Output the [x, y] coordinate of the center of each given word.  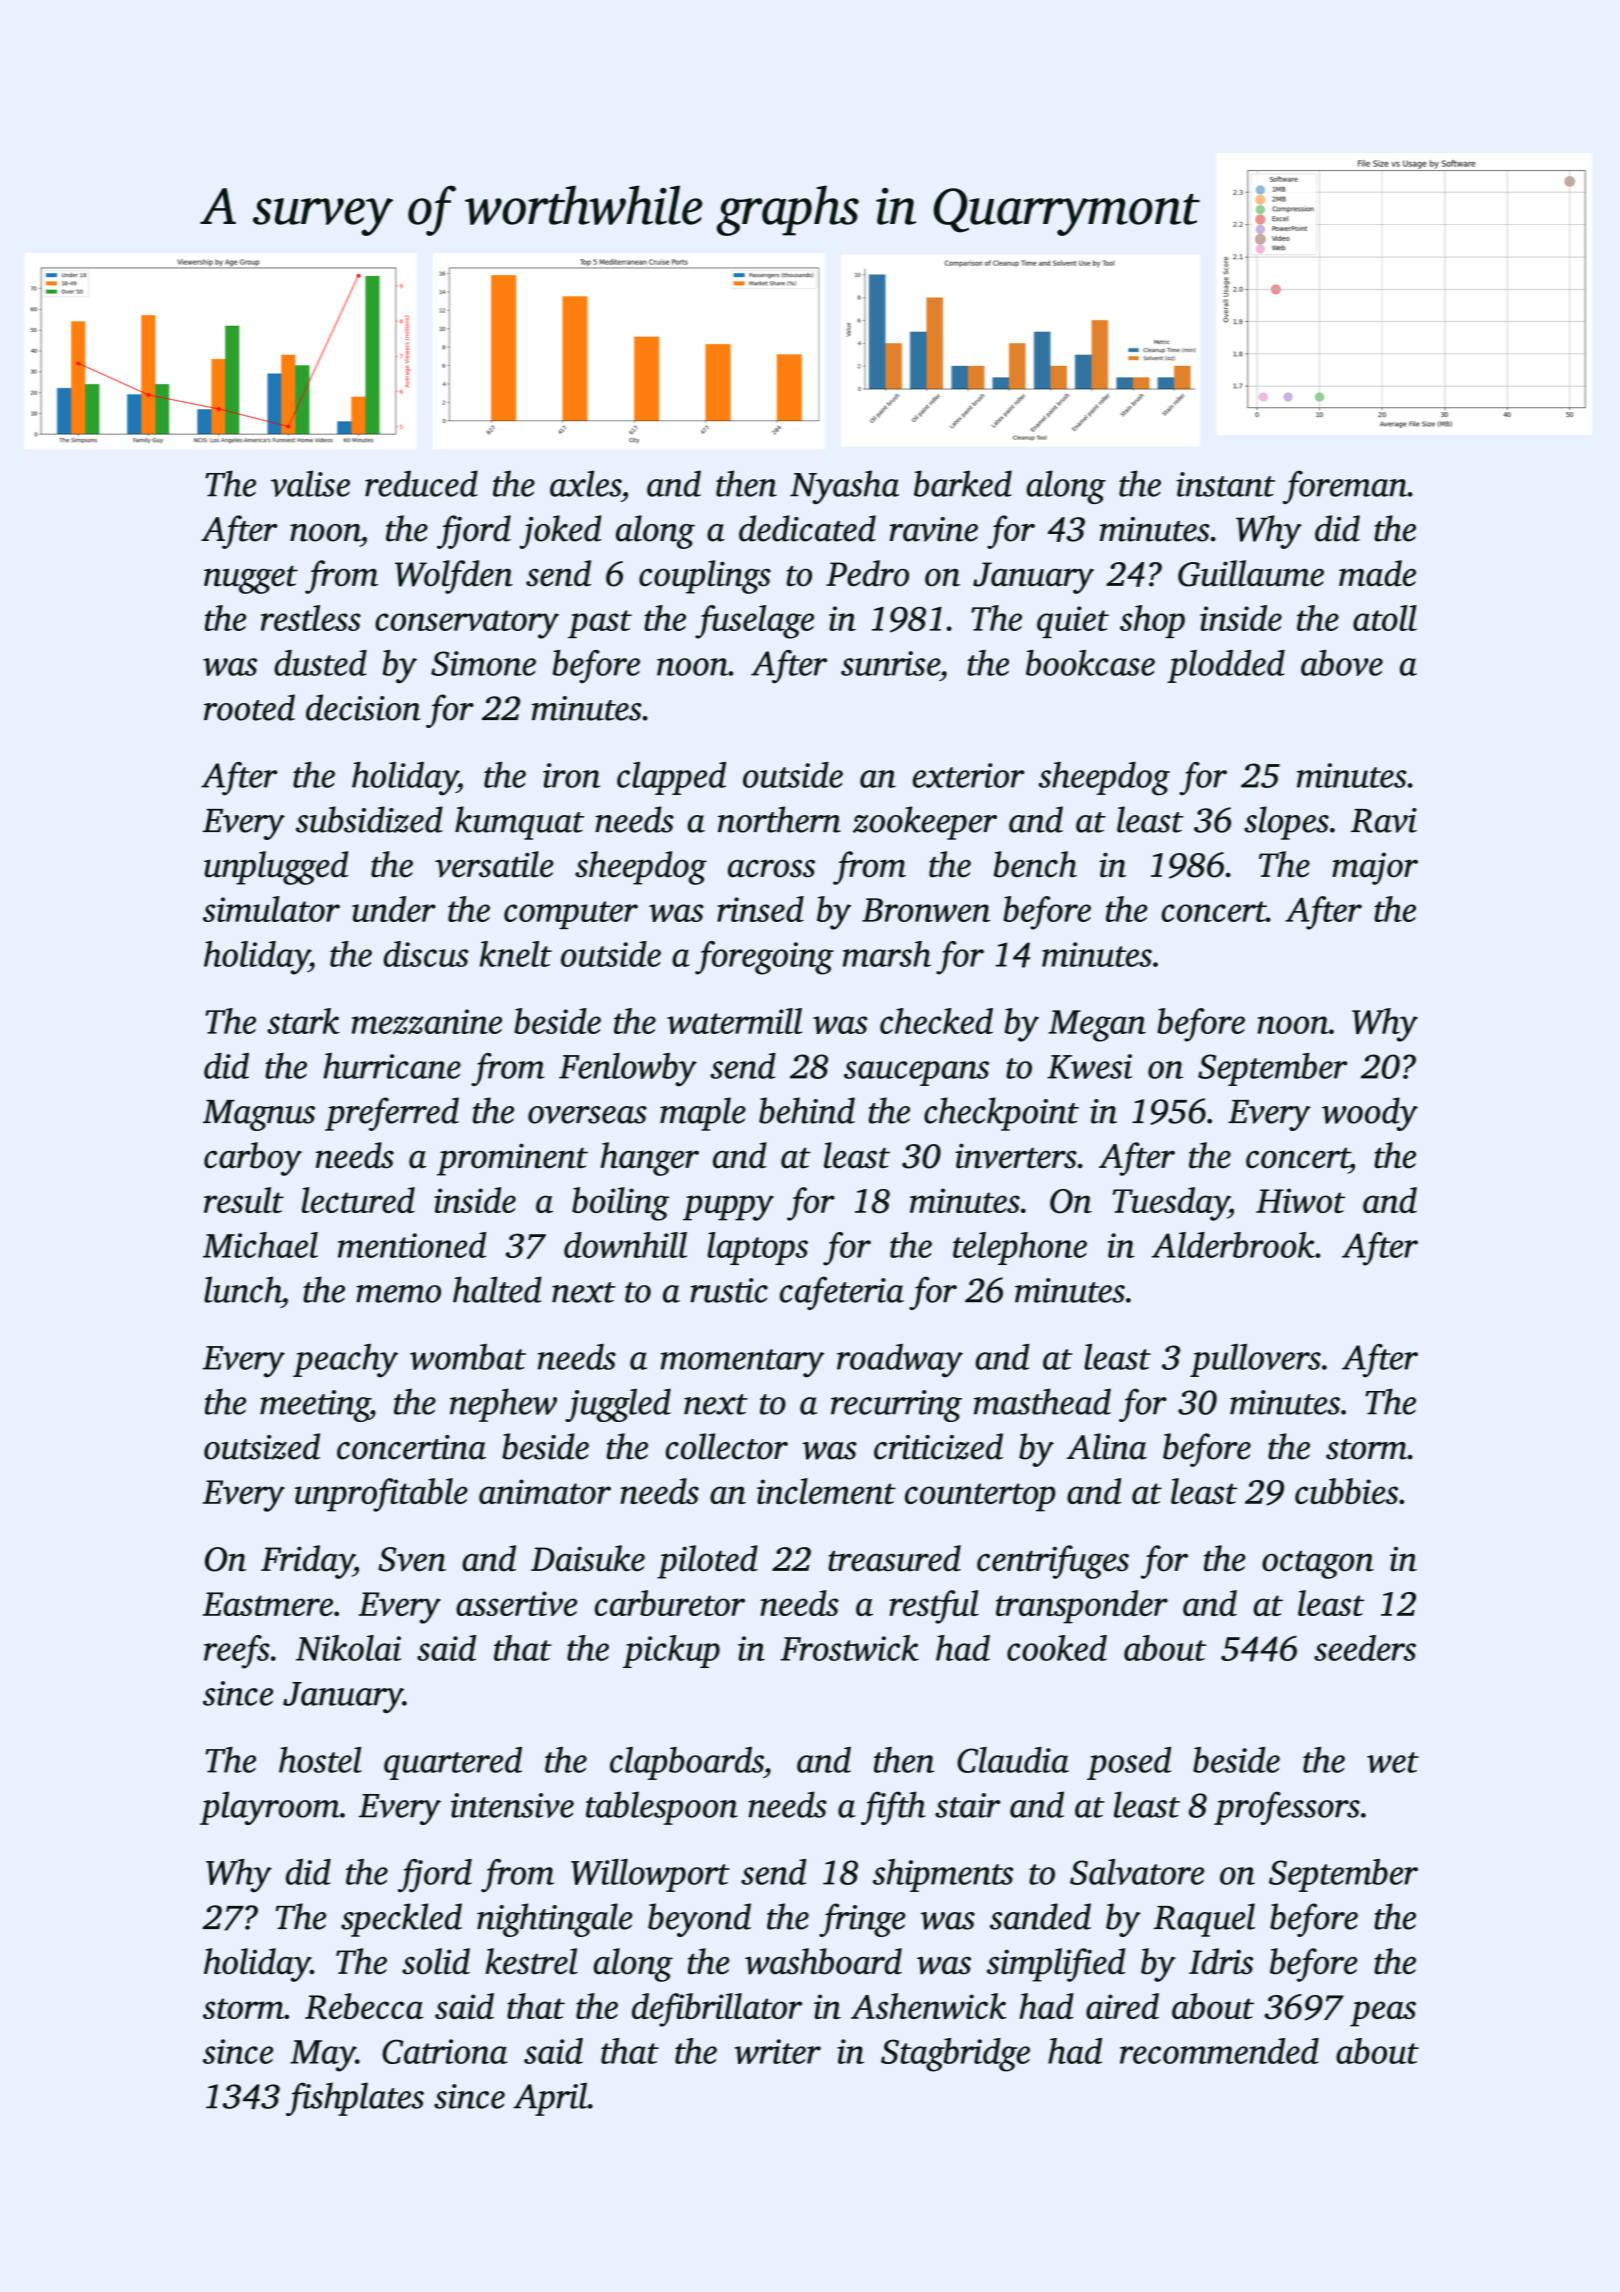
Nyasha [844, 487]
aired [1122, 2006]
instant [1225, 484]
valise [310, 483]
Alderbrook [1233, 1245]
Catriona [444, 2051]
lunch [242, 1289]
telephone [1020, 1248]
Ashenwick [929, 2006]
